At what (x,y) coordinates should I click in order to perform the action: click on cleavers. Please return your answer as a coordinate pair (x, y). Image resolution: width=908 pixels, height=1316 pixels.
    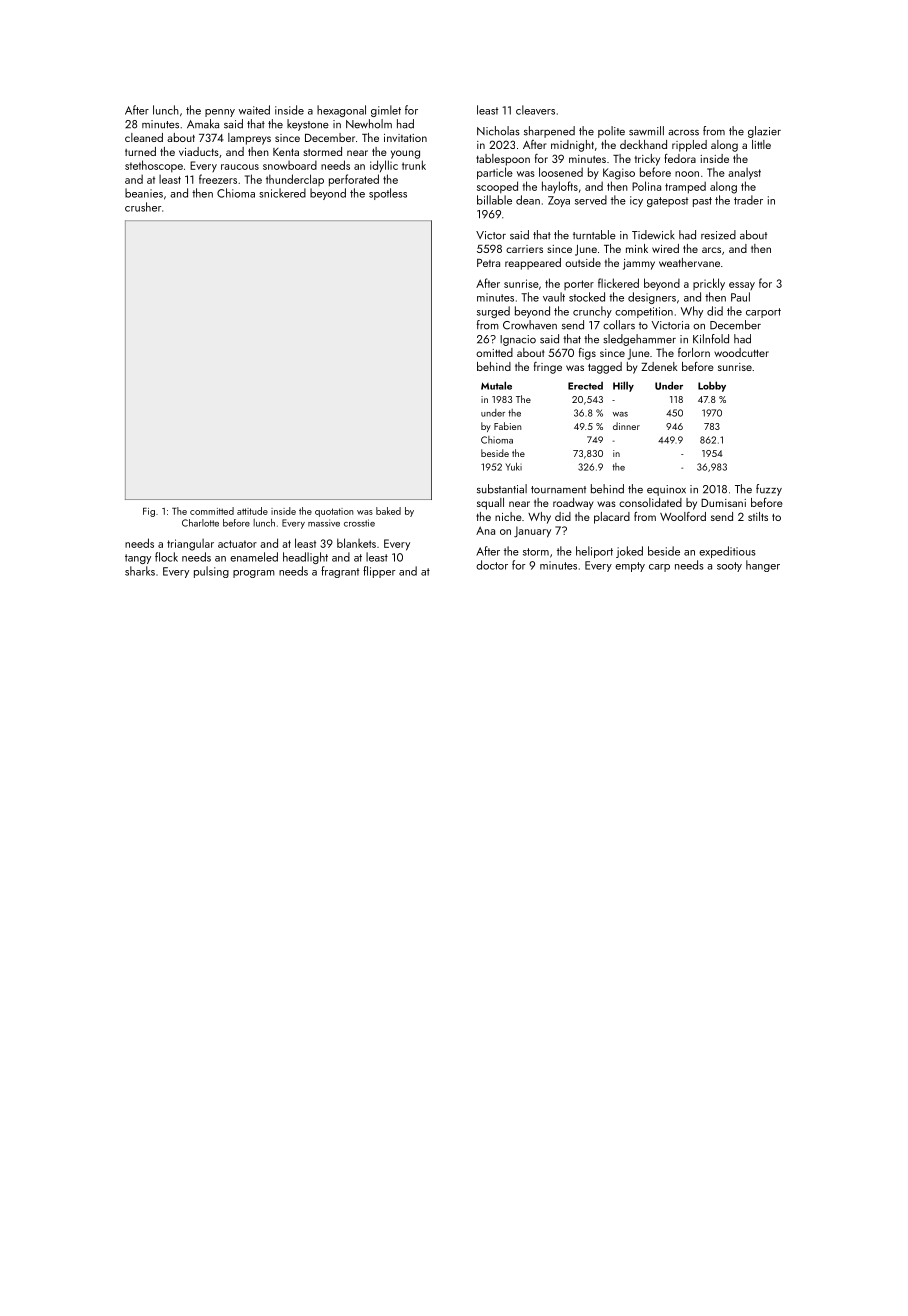
    Looking at the image, I should click on (535, 110).
